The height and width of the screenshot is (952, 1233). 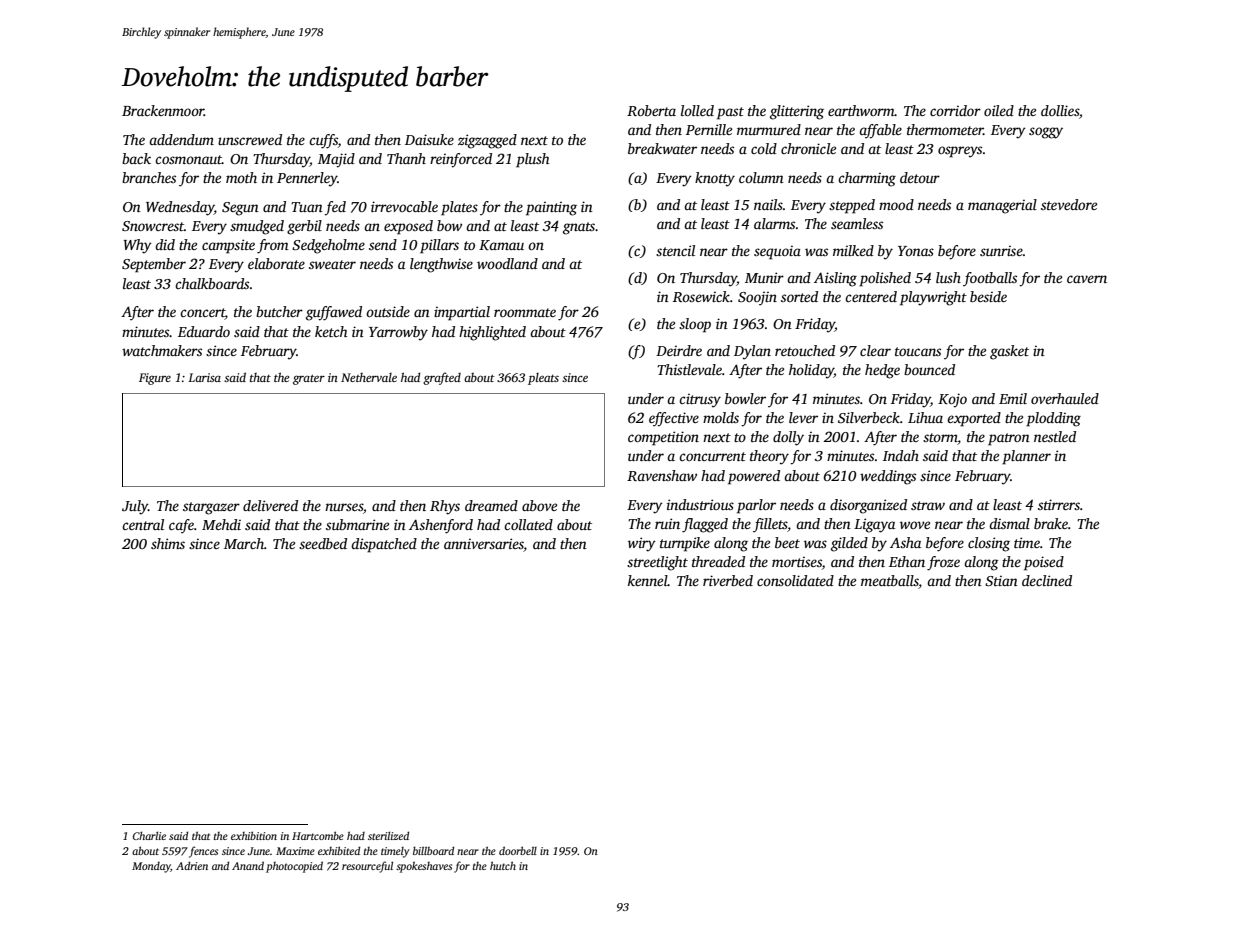 What do you see at coordinates (163, 110) in the screenshot?
I see `Brackenmoor` at bounding box center [163, 110].
